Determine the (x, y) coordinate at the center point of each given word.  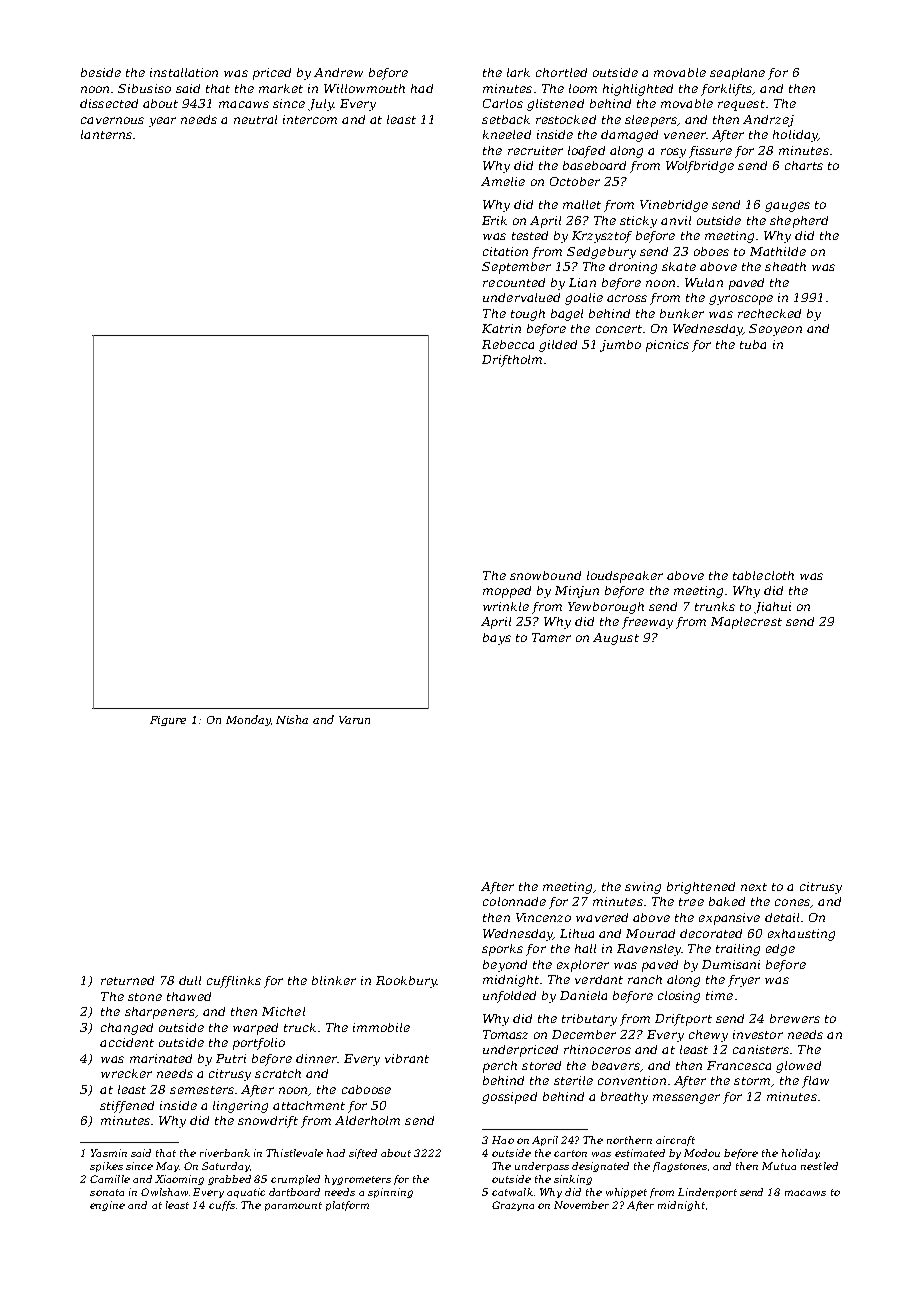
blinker (334, 980)
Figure (168, 721)
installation (184, 72)
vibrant (407, 1058)
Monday (248, 720)
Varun (354, 720)
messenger (686, 1099)
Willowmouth (364, 88)
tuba (753, 344)
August (616, 639)
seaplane (737, 74)
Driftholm (512, 361)
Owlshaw (164, 1192)
